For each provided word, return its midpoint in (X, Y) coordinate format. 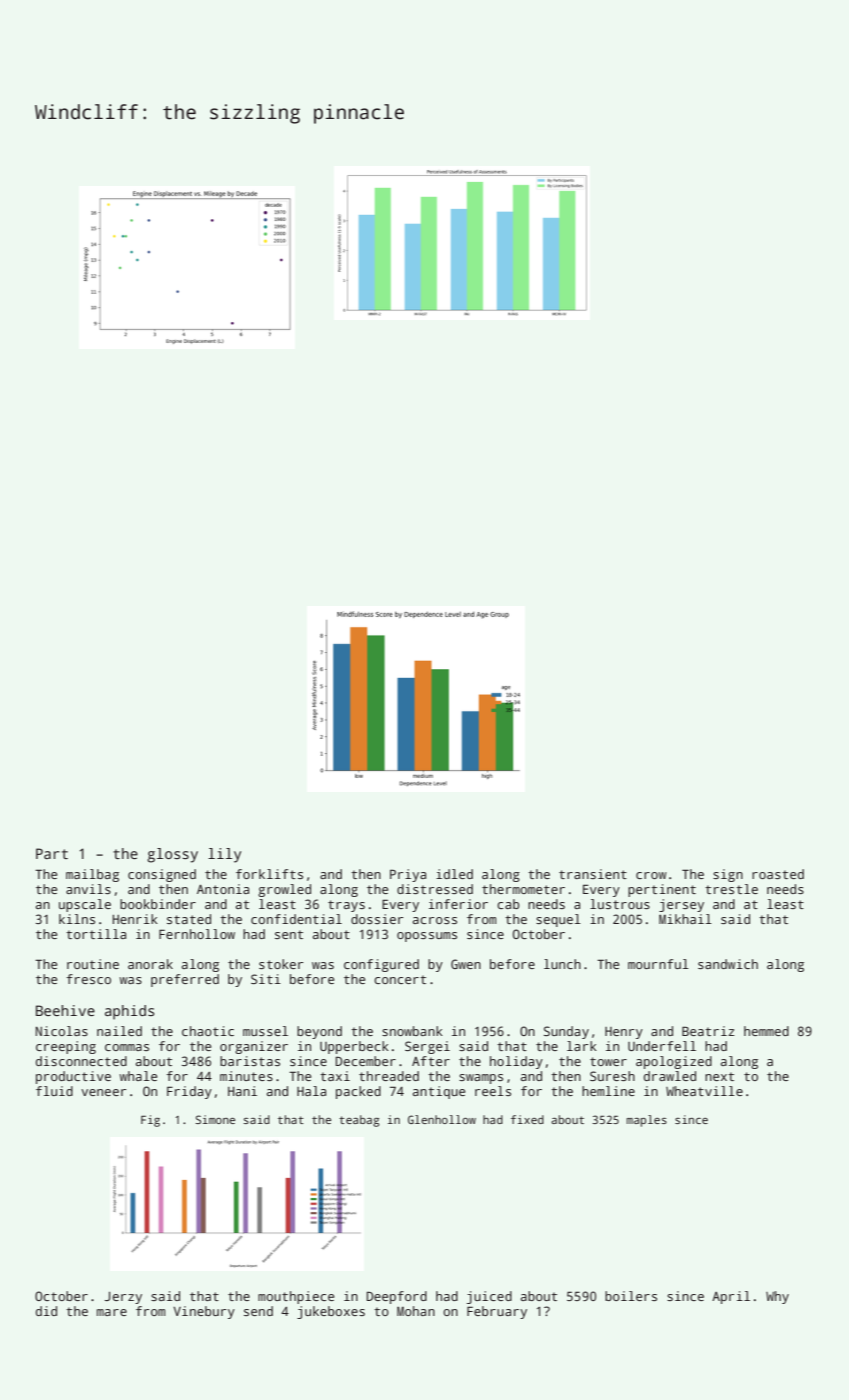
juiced (489, 1297)
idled (454, 874)
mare (112, 1312)
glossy (172, 855)
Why (777, 1297)
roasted (778, 874)
